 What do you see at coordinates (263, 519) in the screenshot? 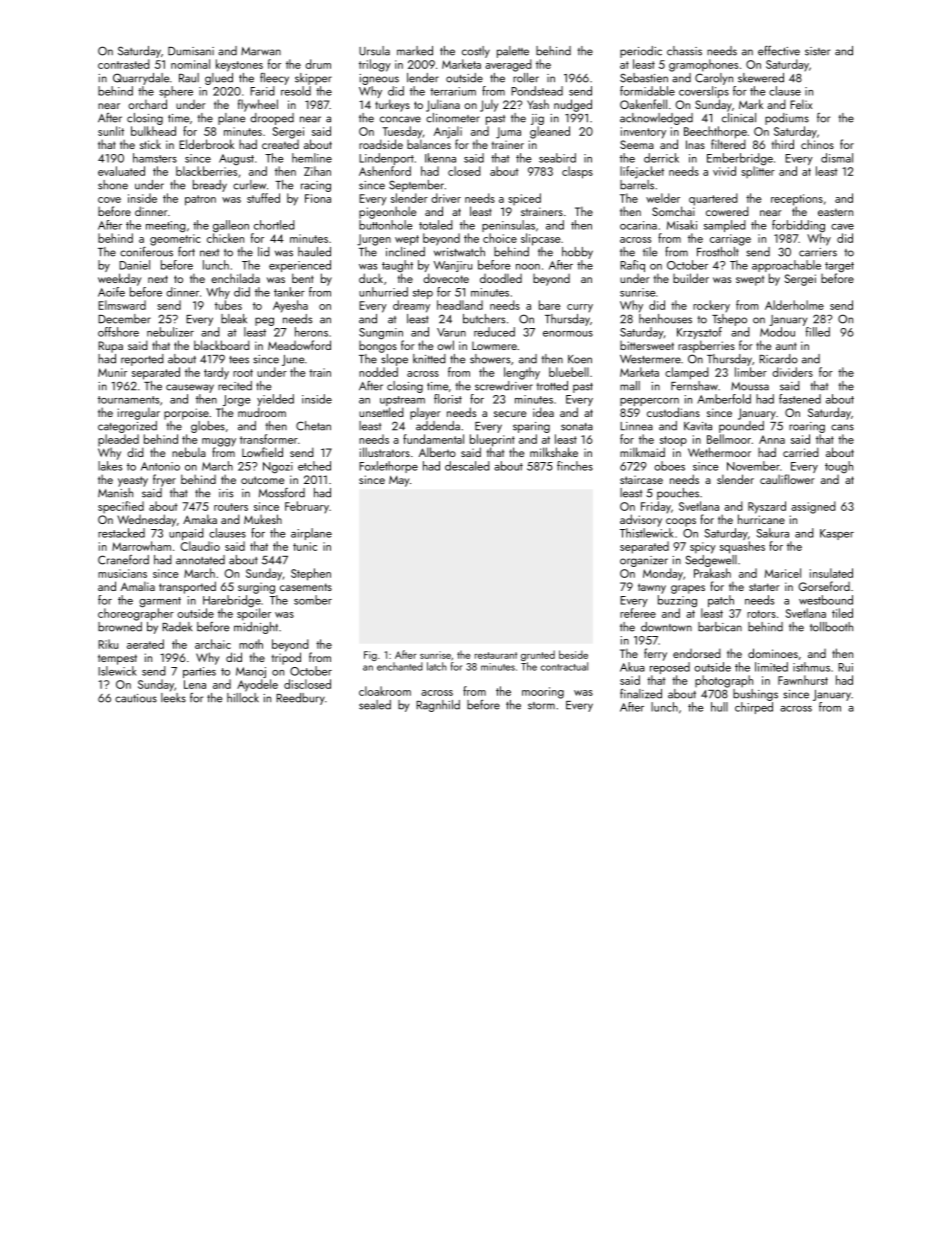
I see `Mukesh` at bounding box center [263, 519].
